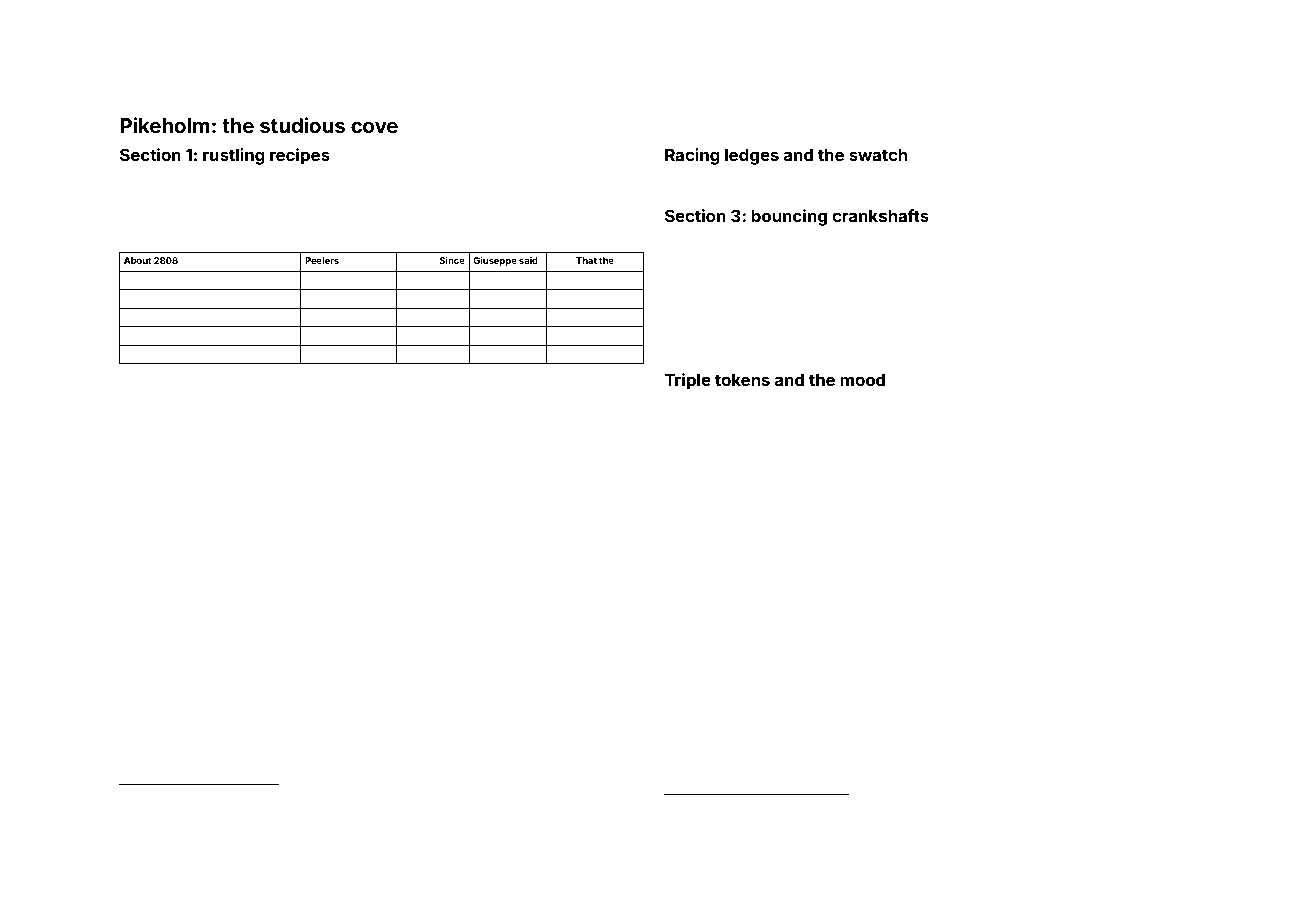  I want to click on dazzling, so click(1167, 438).
